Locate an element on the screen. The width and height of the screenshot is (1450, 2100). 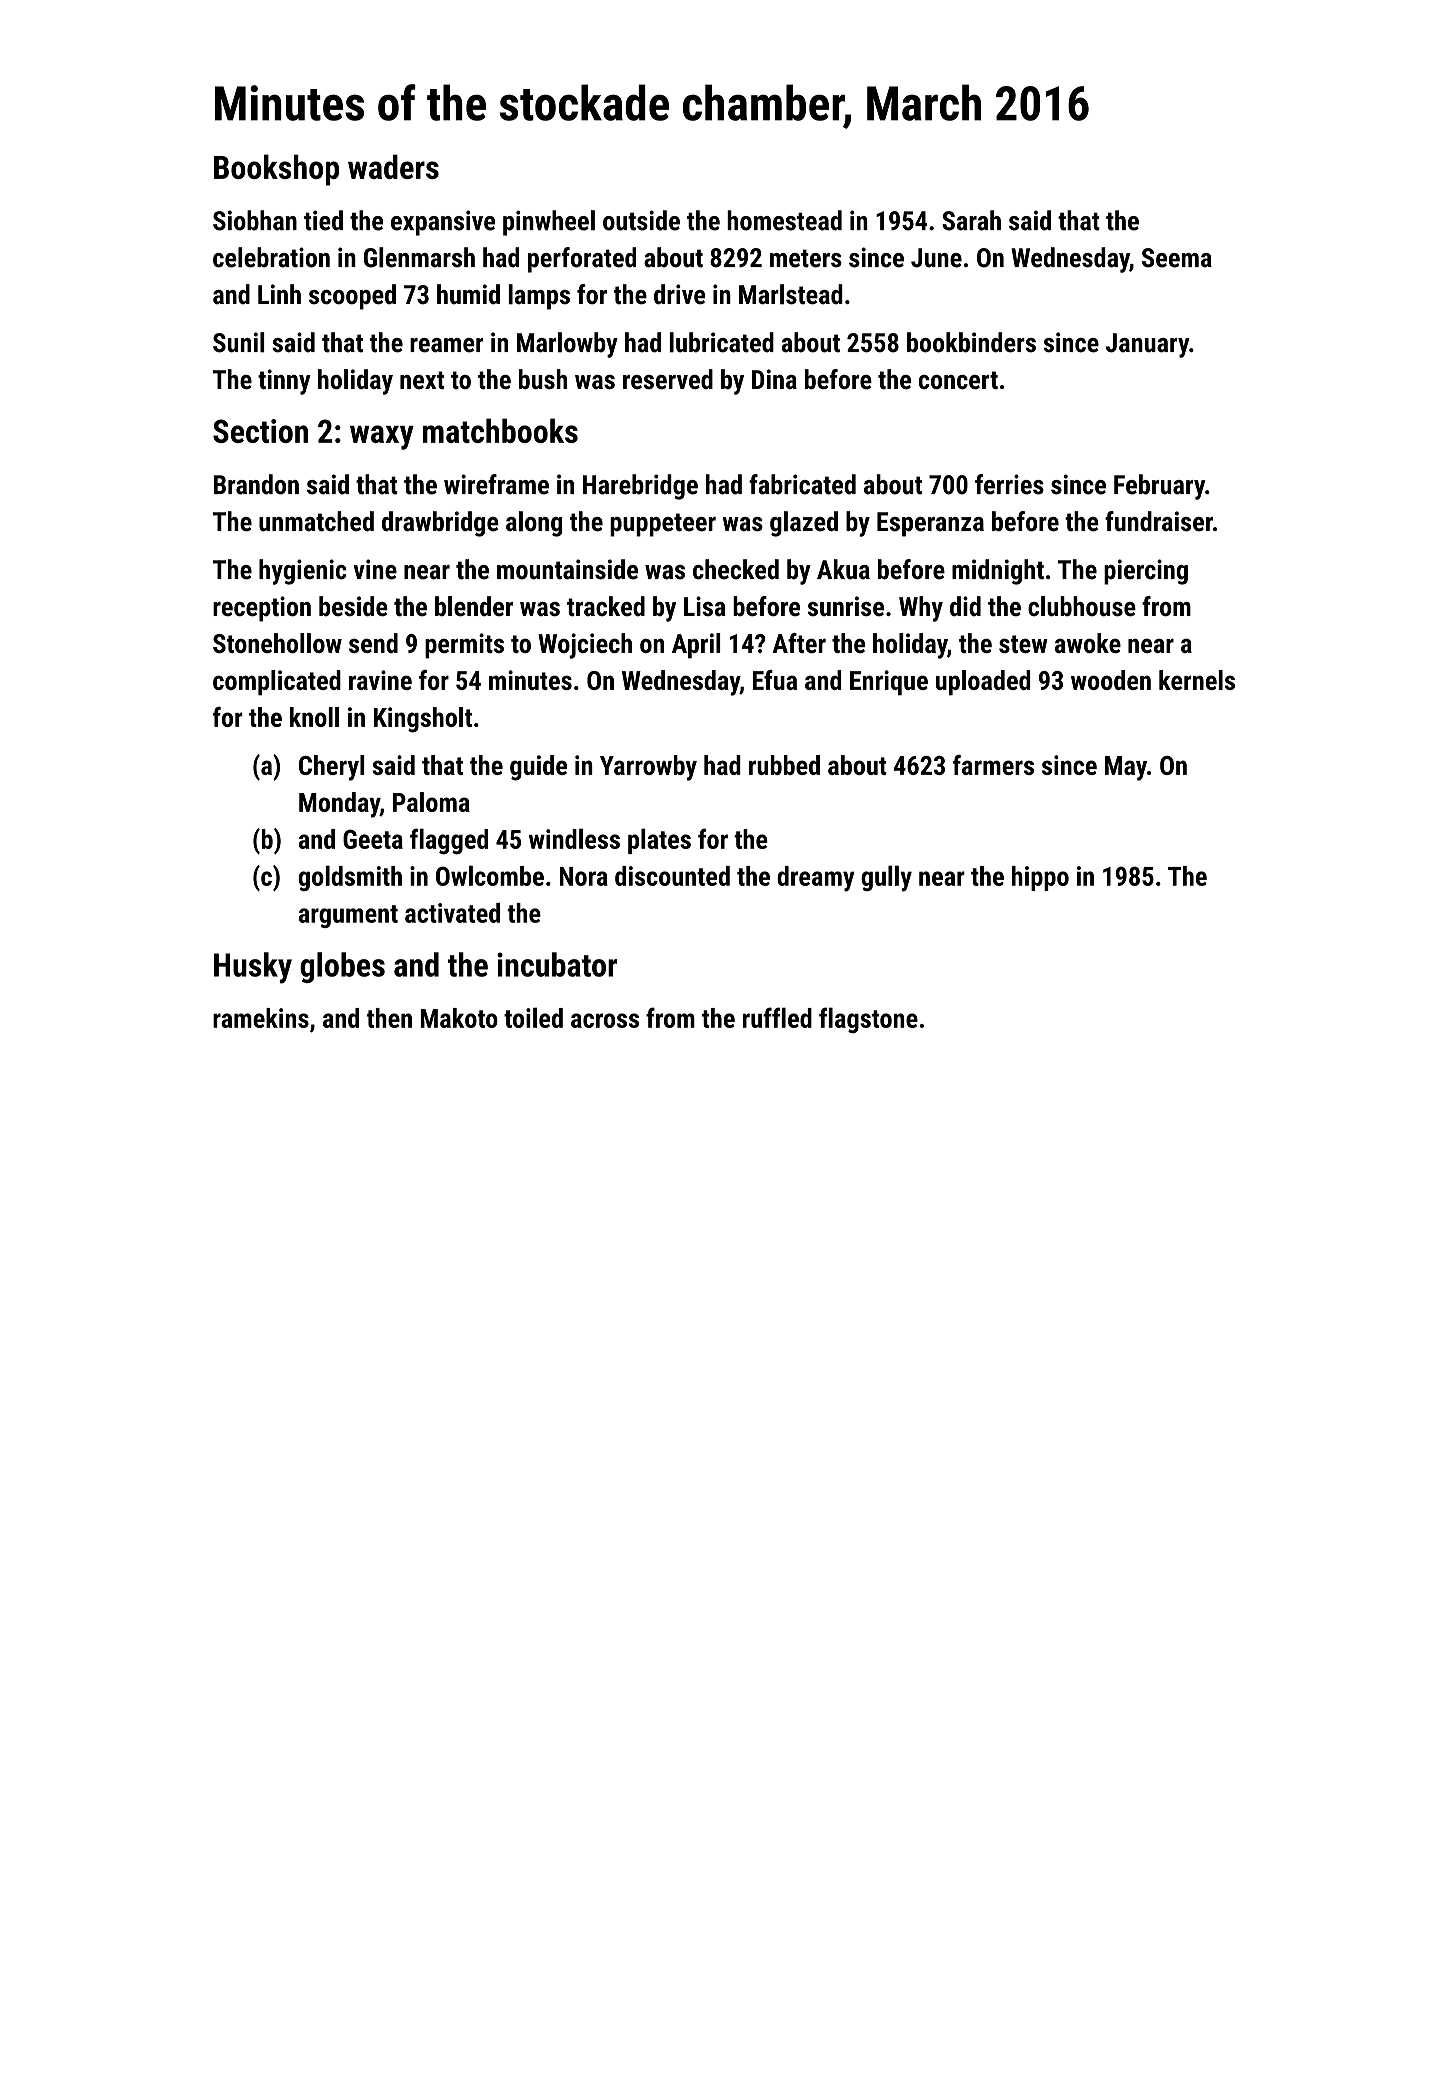
flagstone is located at coordinates (868, 1020).
